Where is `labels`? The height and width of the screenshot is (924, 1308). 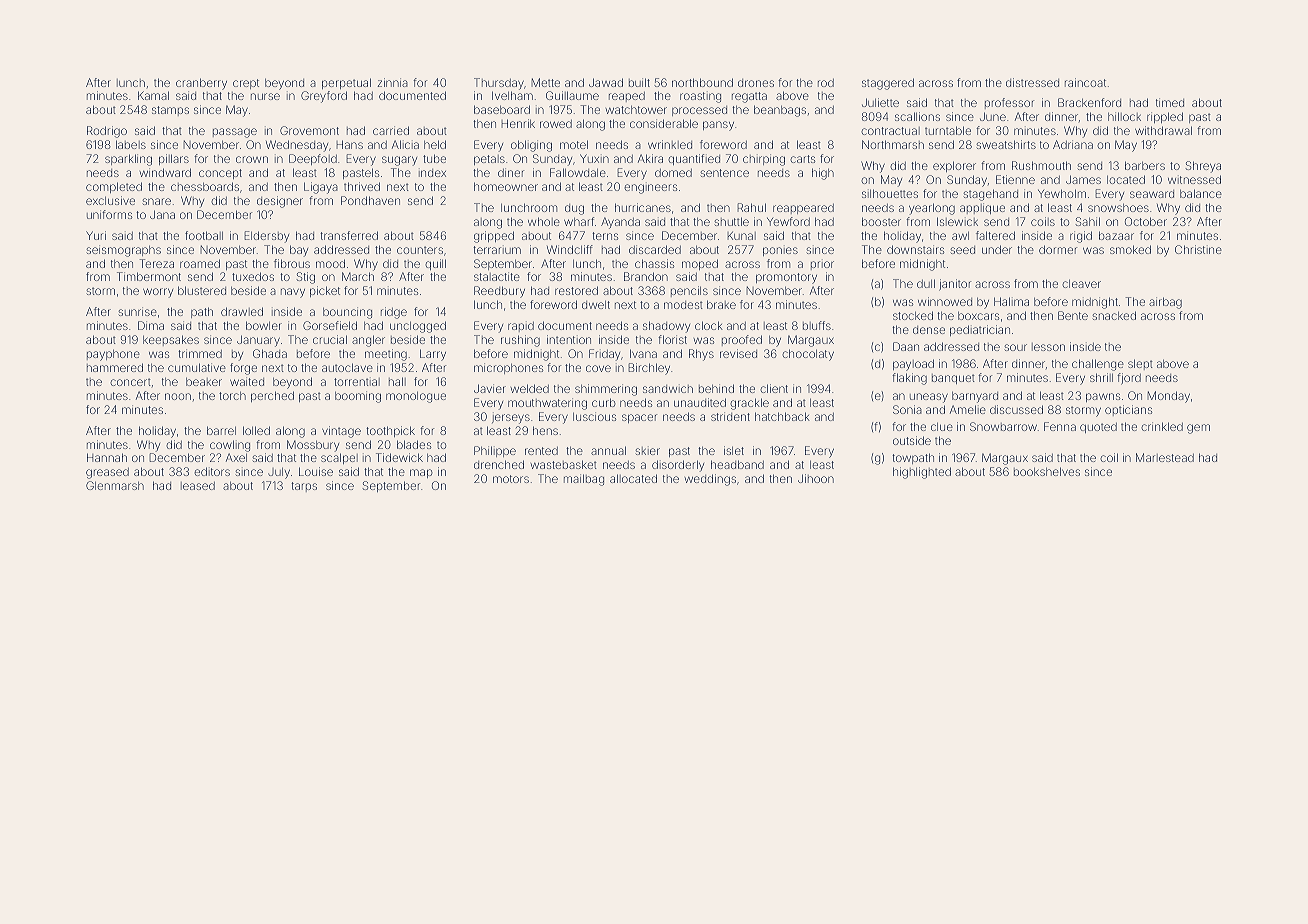
labels is located at coordinates (131, 144).
